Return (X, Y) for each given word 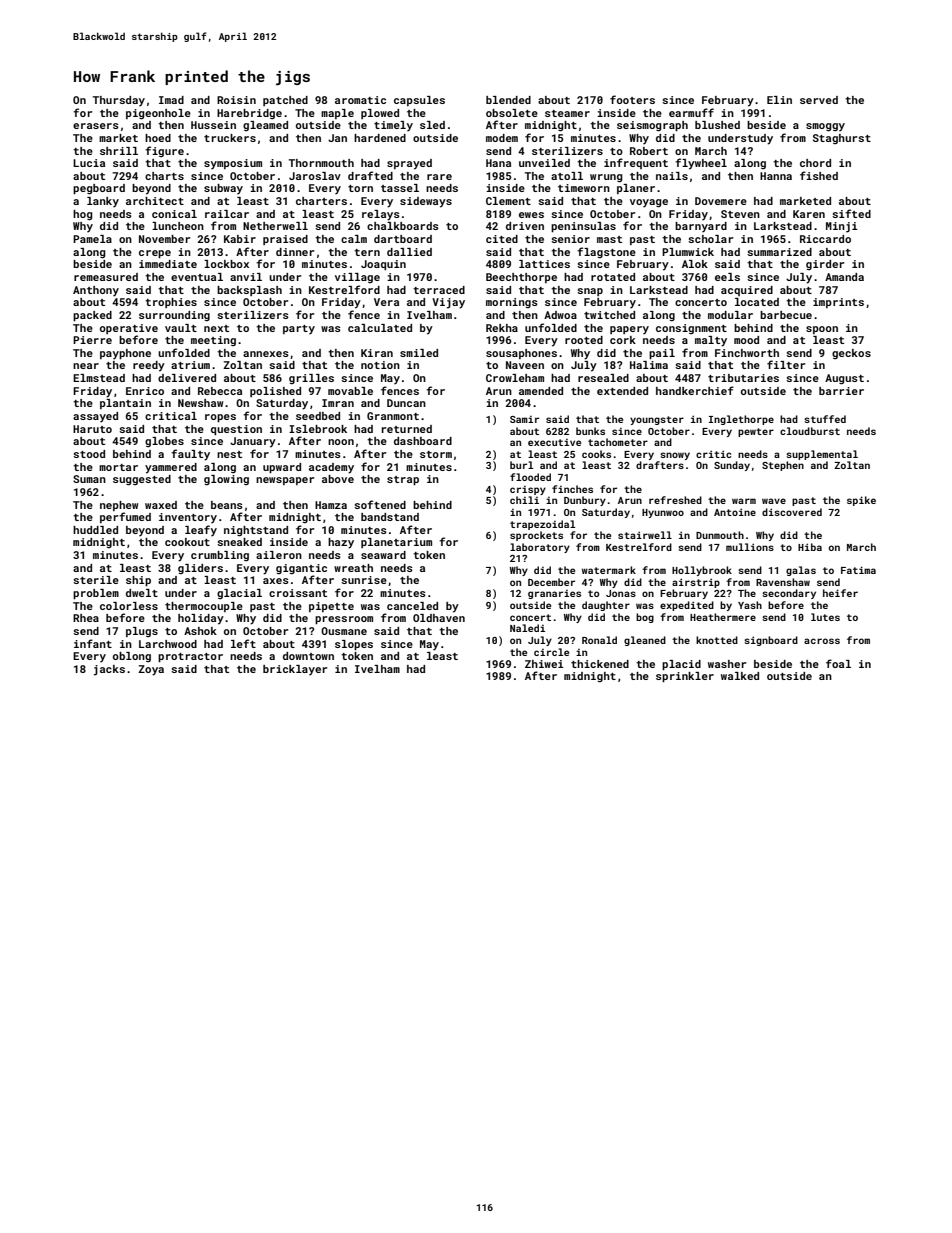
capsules (419, 101)
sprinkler (685, 677)
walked (740, 676)
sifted (851, 213)
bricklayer (295, 670)
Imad (171, 100)
